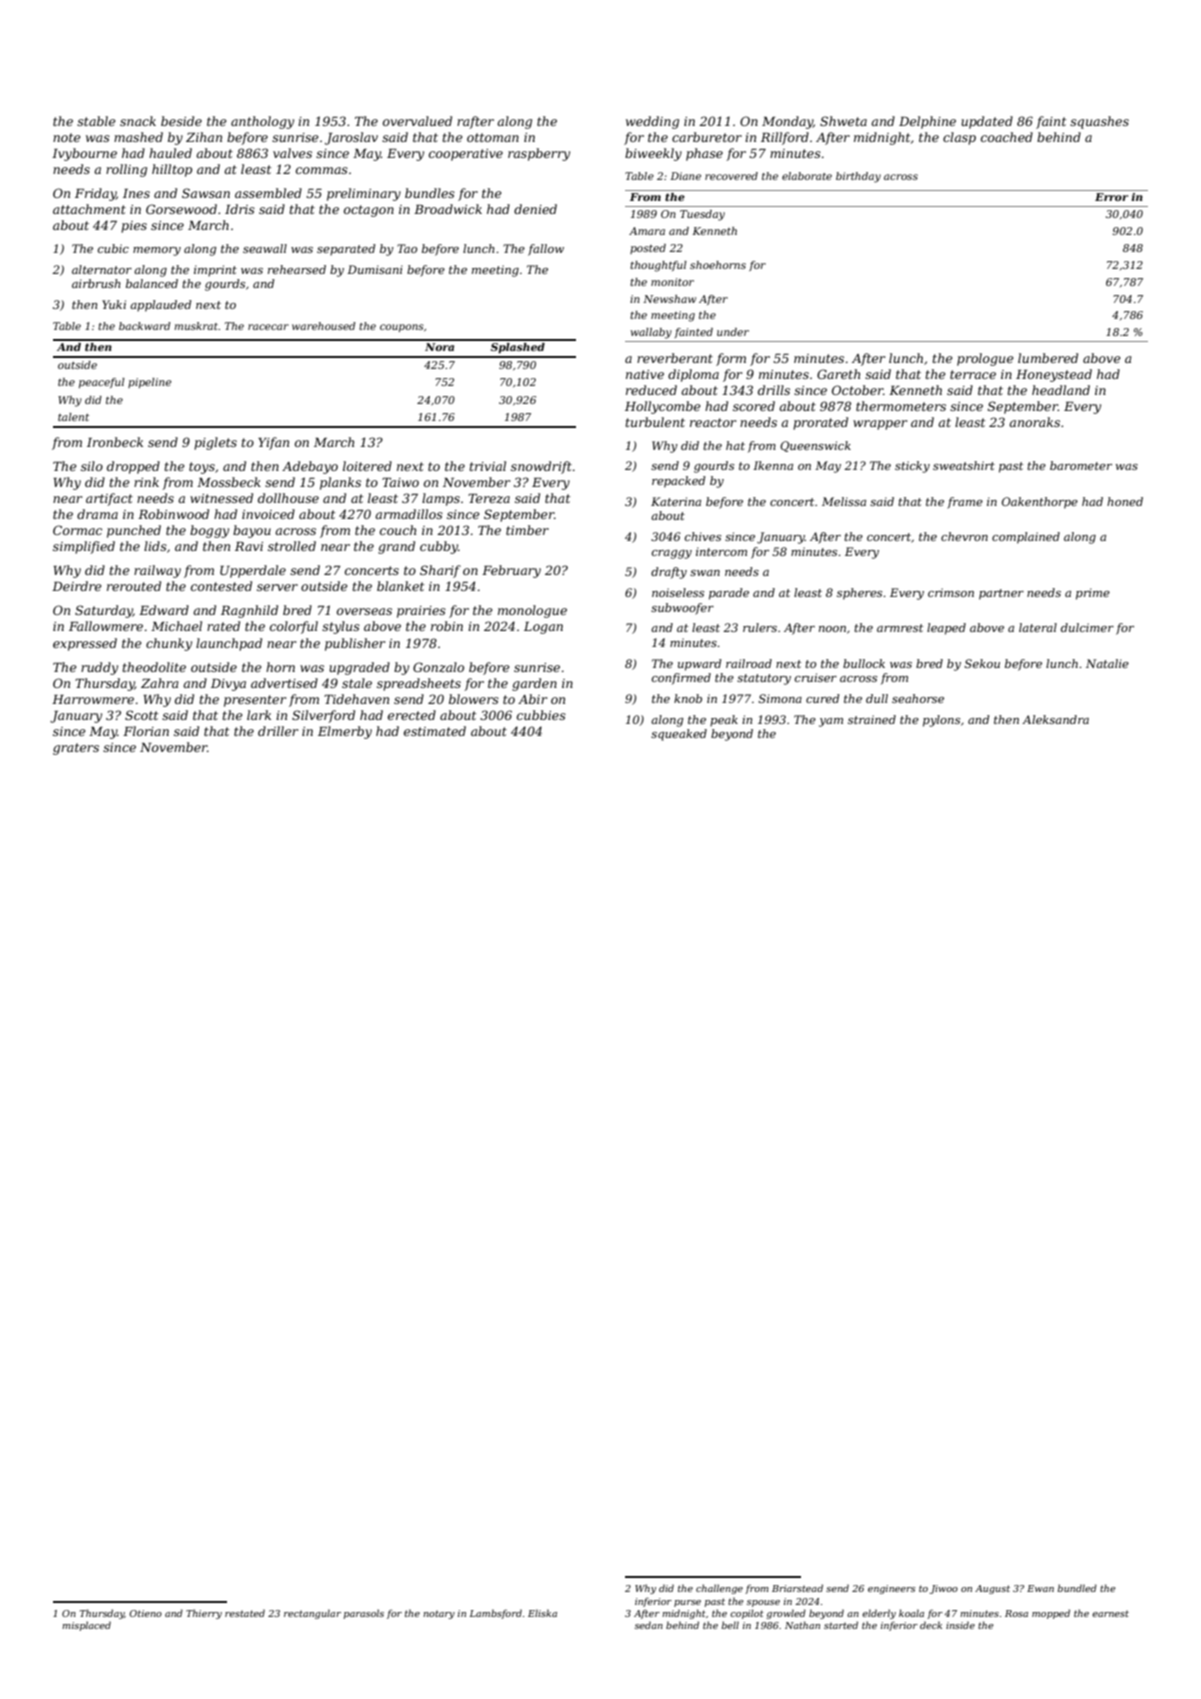 The width and height of the page is (1201, 1699). I want to click on dollhouse, so click(288, 498).
